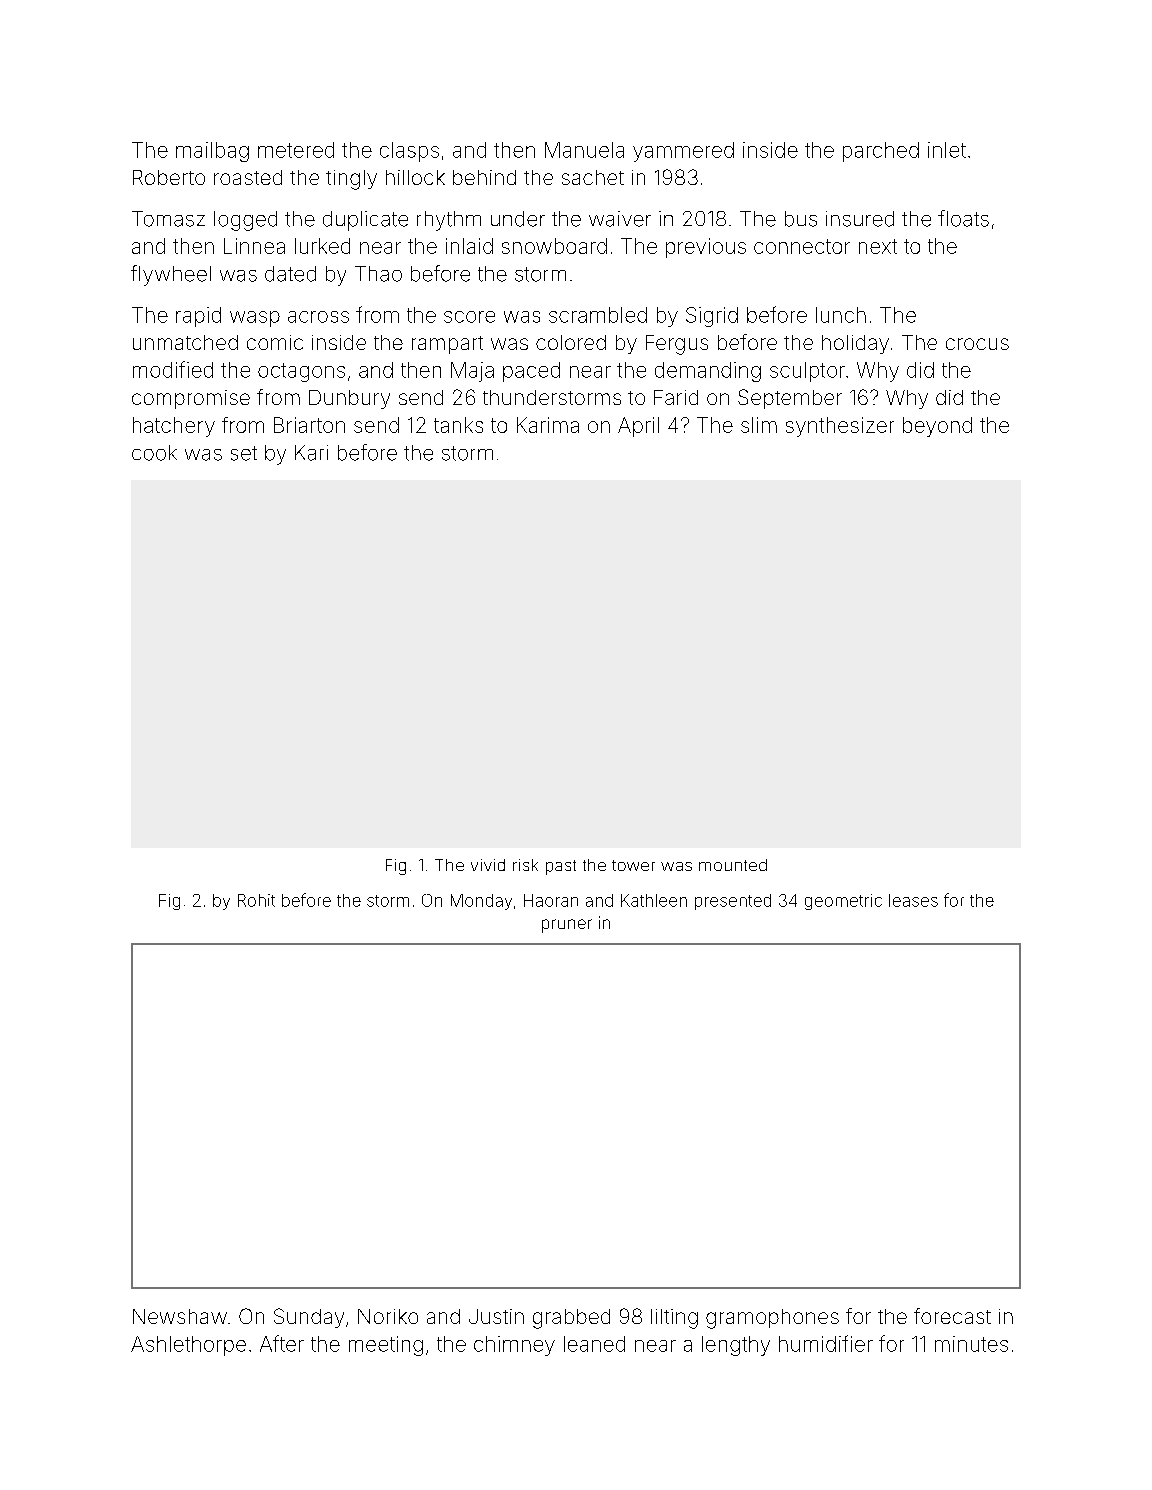  I want to click on mailbag, so click(212, 152).
